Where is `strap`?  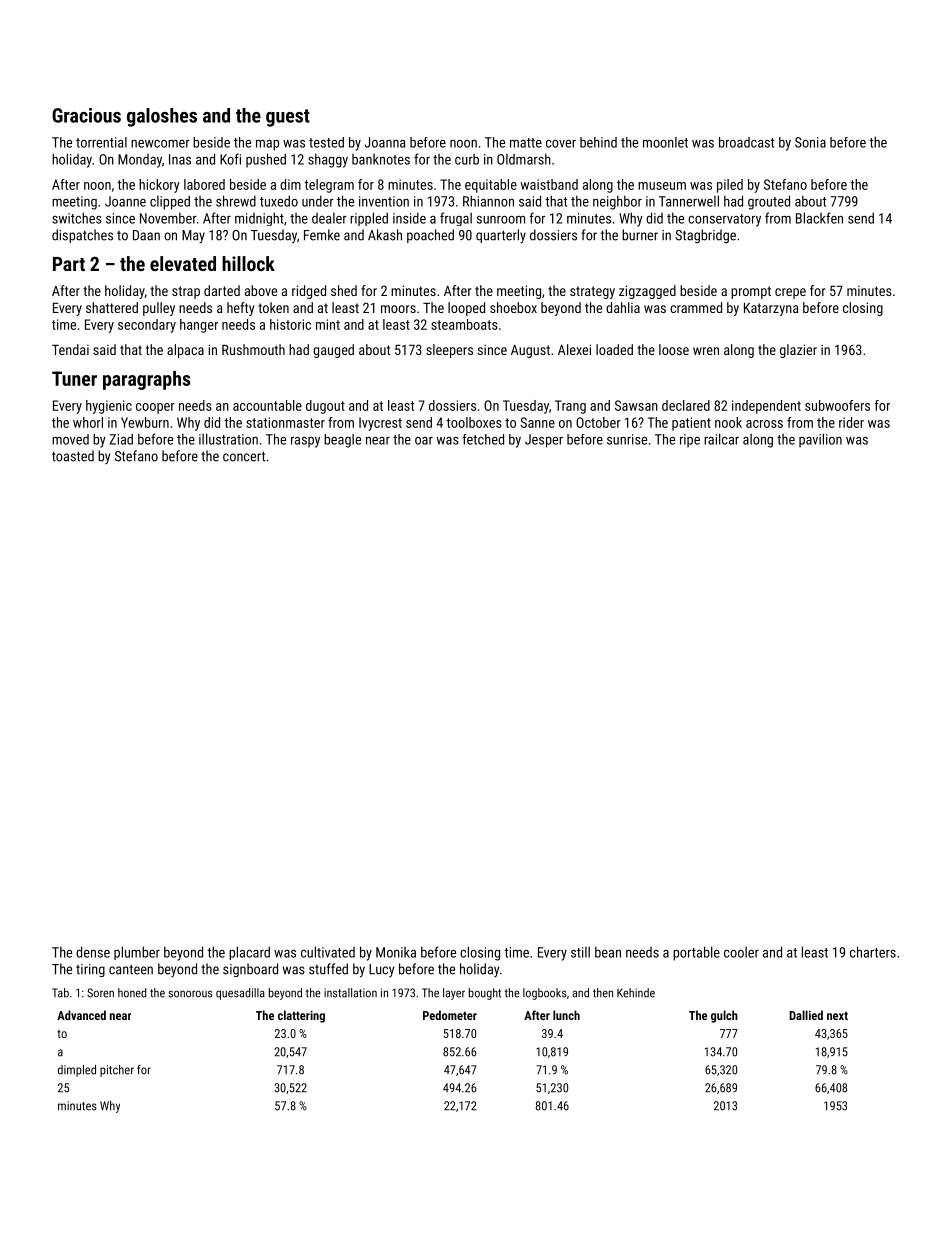 strap is located at coordinates (186, 292).
